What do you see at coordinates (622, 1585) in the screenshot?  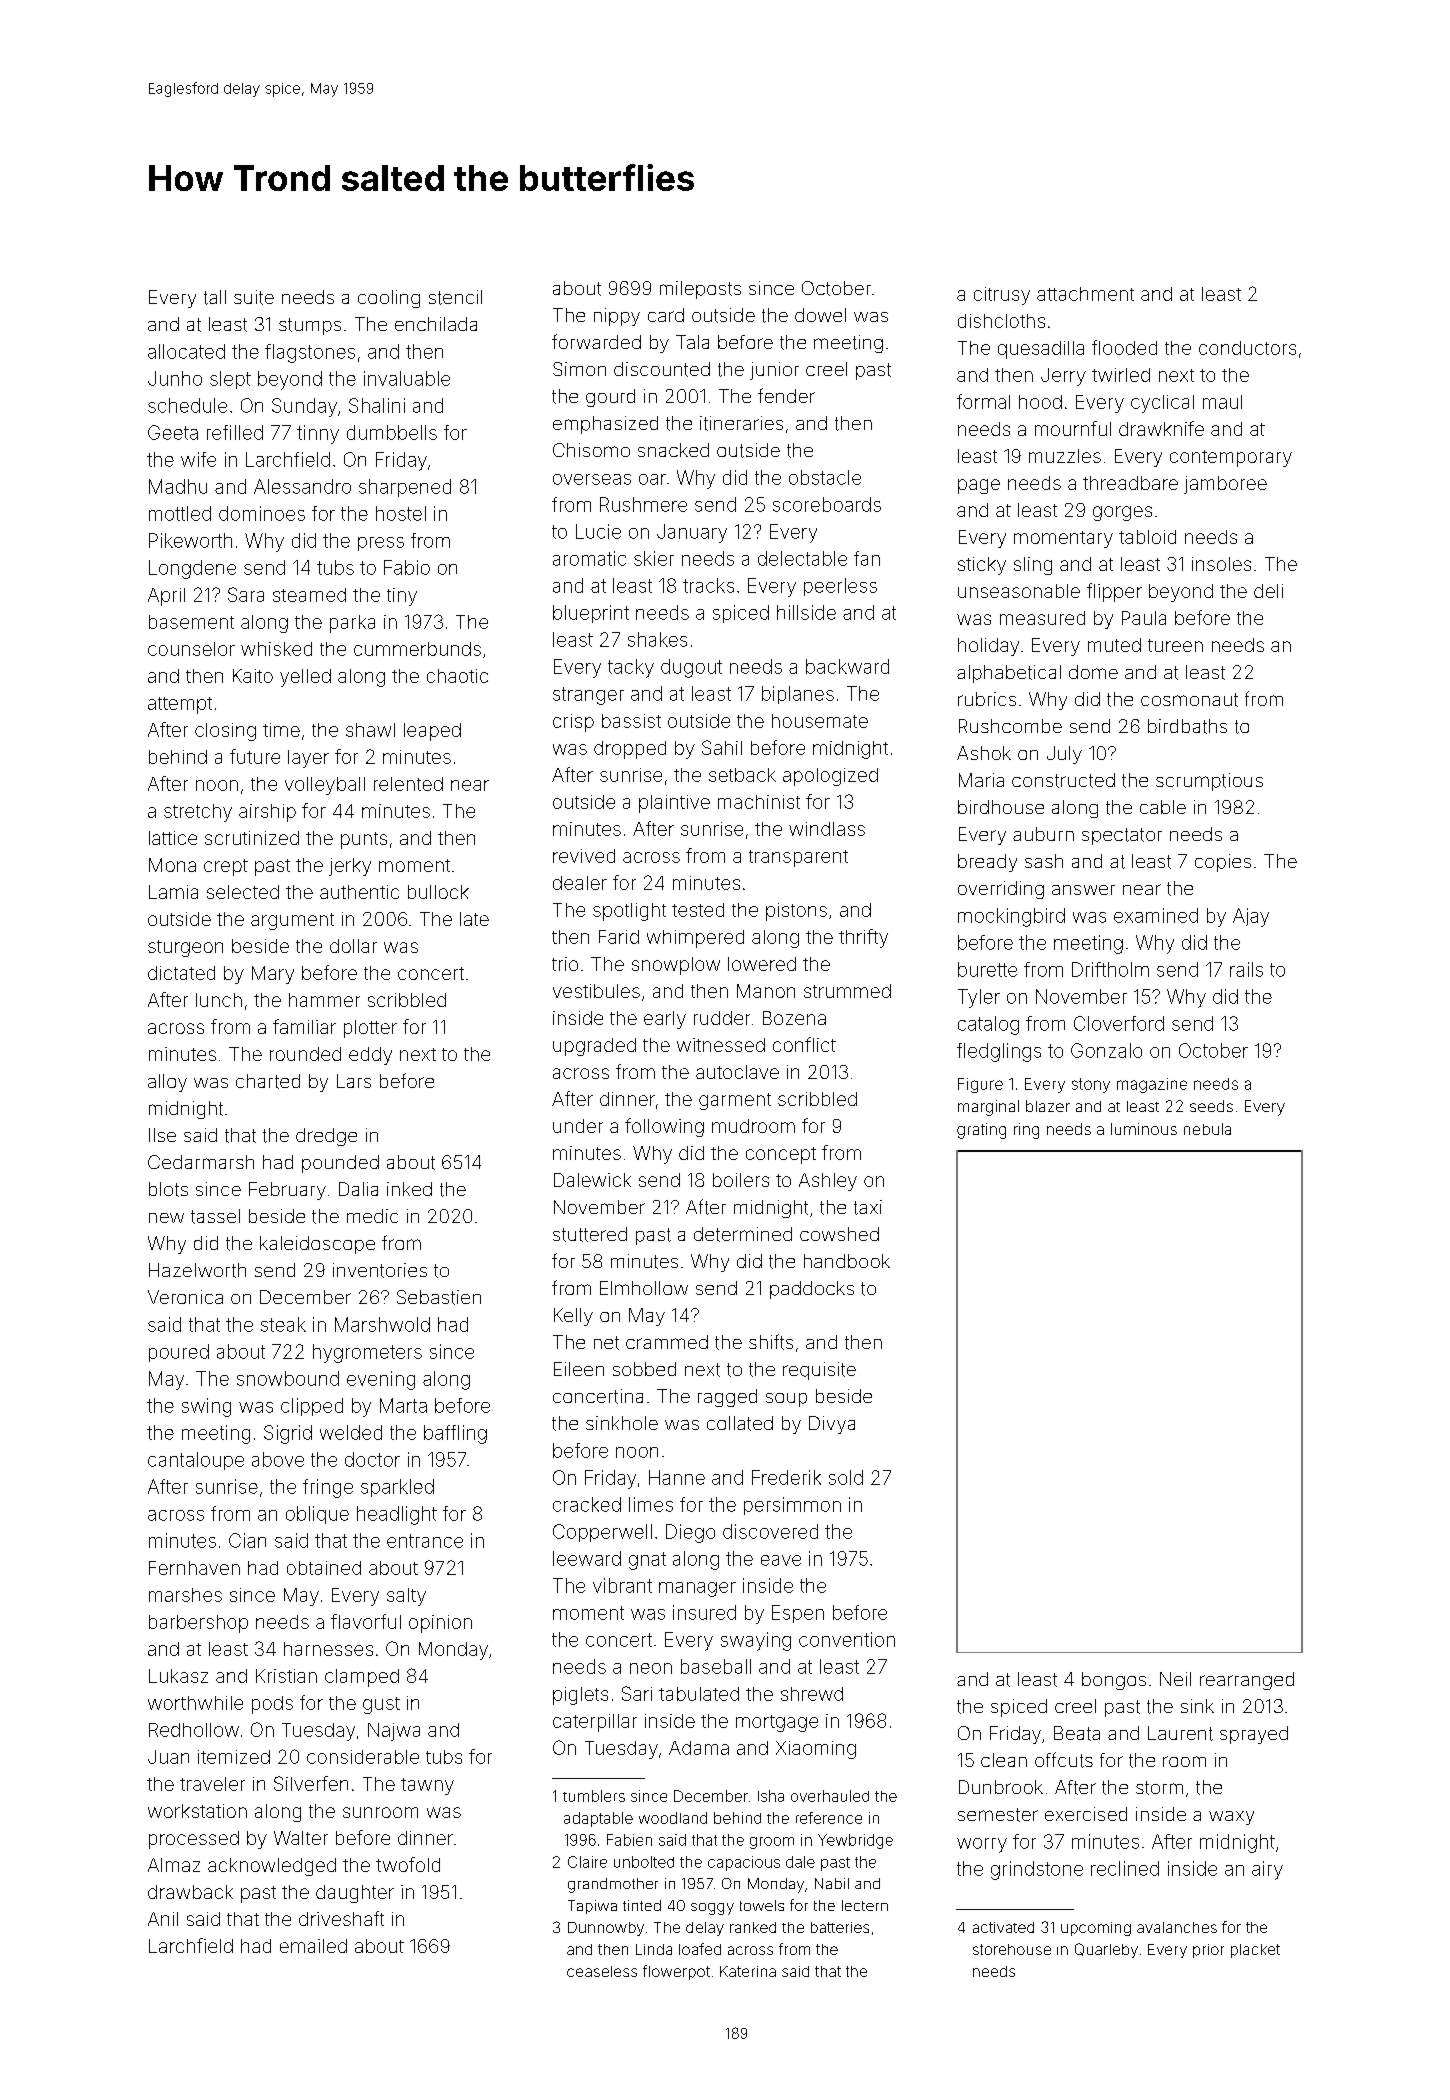 I see `vibrant` at bounding box center [622, 1585].
